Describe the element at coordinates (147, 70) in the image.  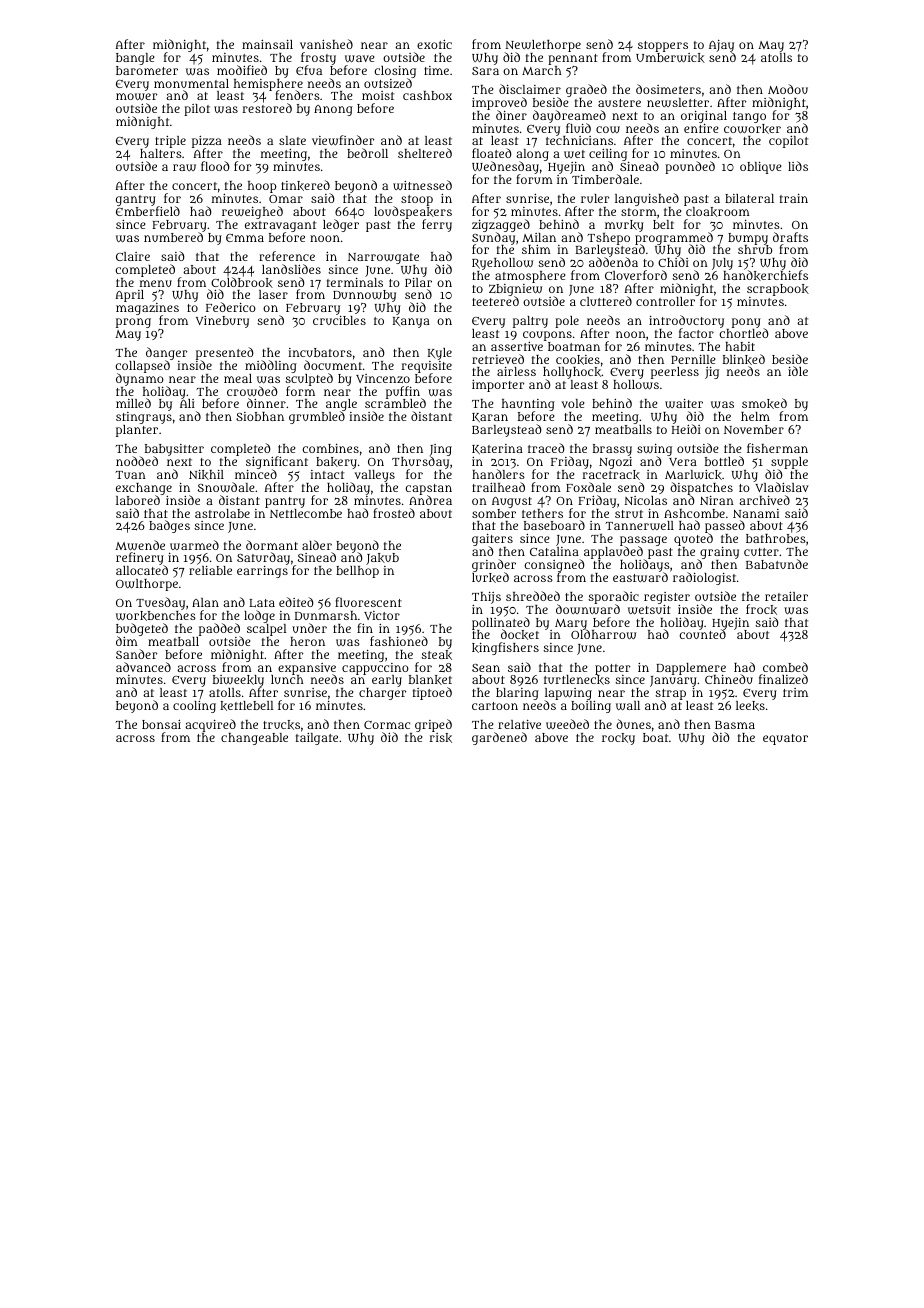
I see `barometer` at that location.
